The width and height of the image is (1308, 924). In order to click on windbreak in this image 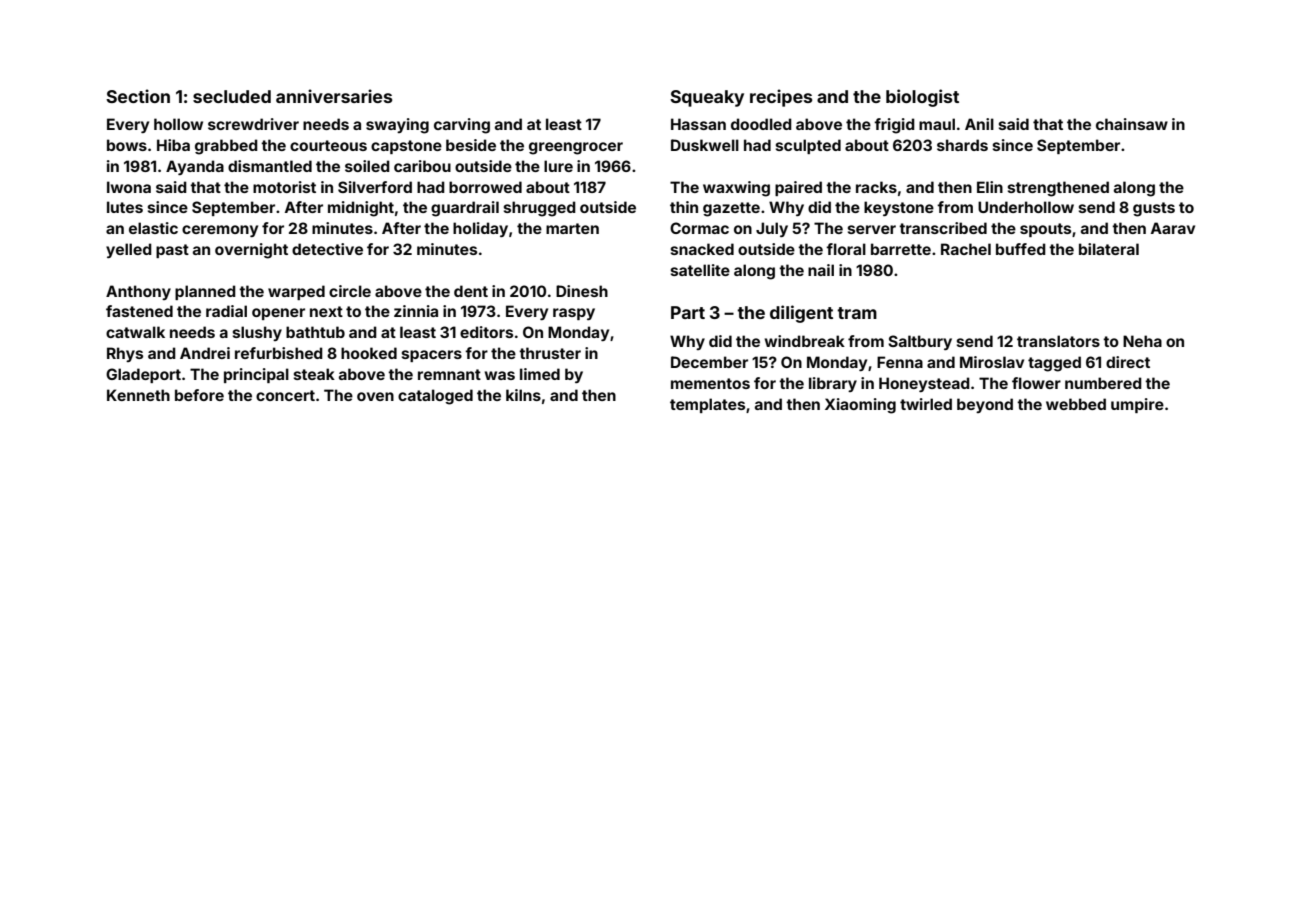, I will do `click(805, 341)`.
